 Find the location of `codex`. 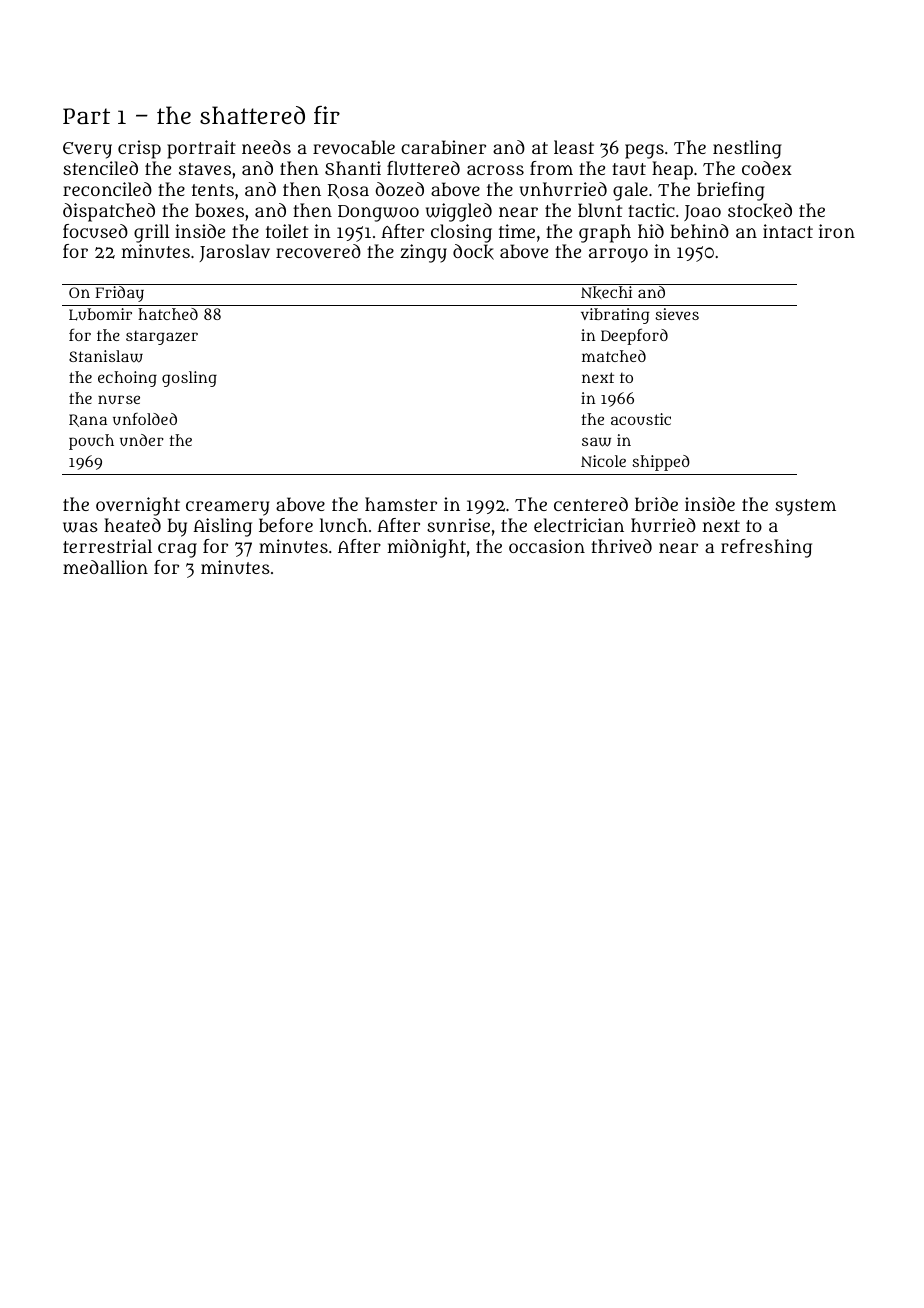

codex is located at coordinates (767, 168).
